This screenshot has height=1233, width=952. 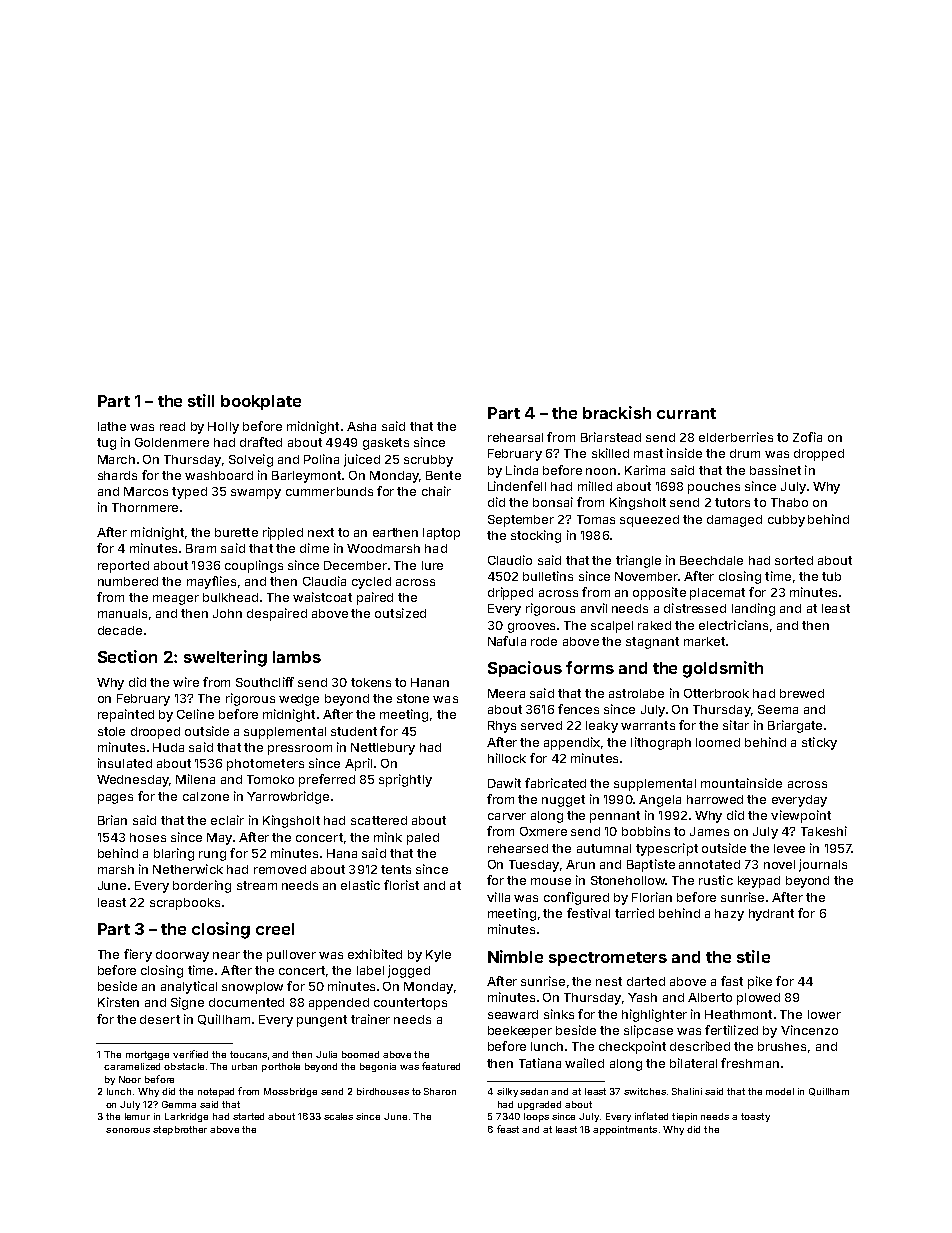 What do you see at coordinates (831, 576) in the screenshot?
I see `tub` at bounding box center [831, 576].
